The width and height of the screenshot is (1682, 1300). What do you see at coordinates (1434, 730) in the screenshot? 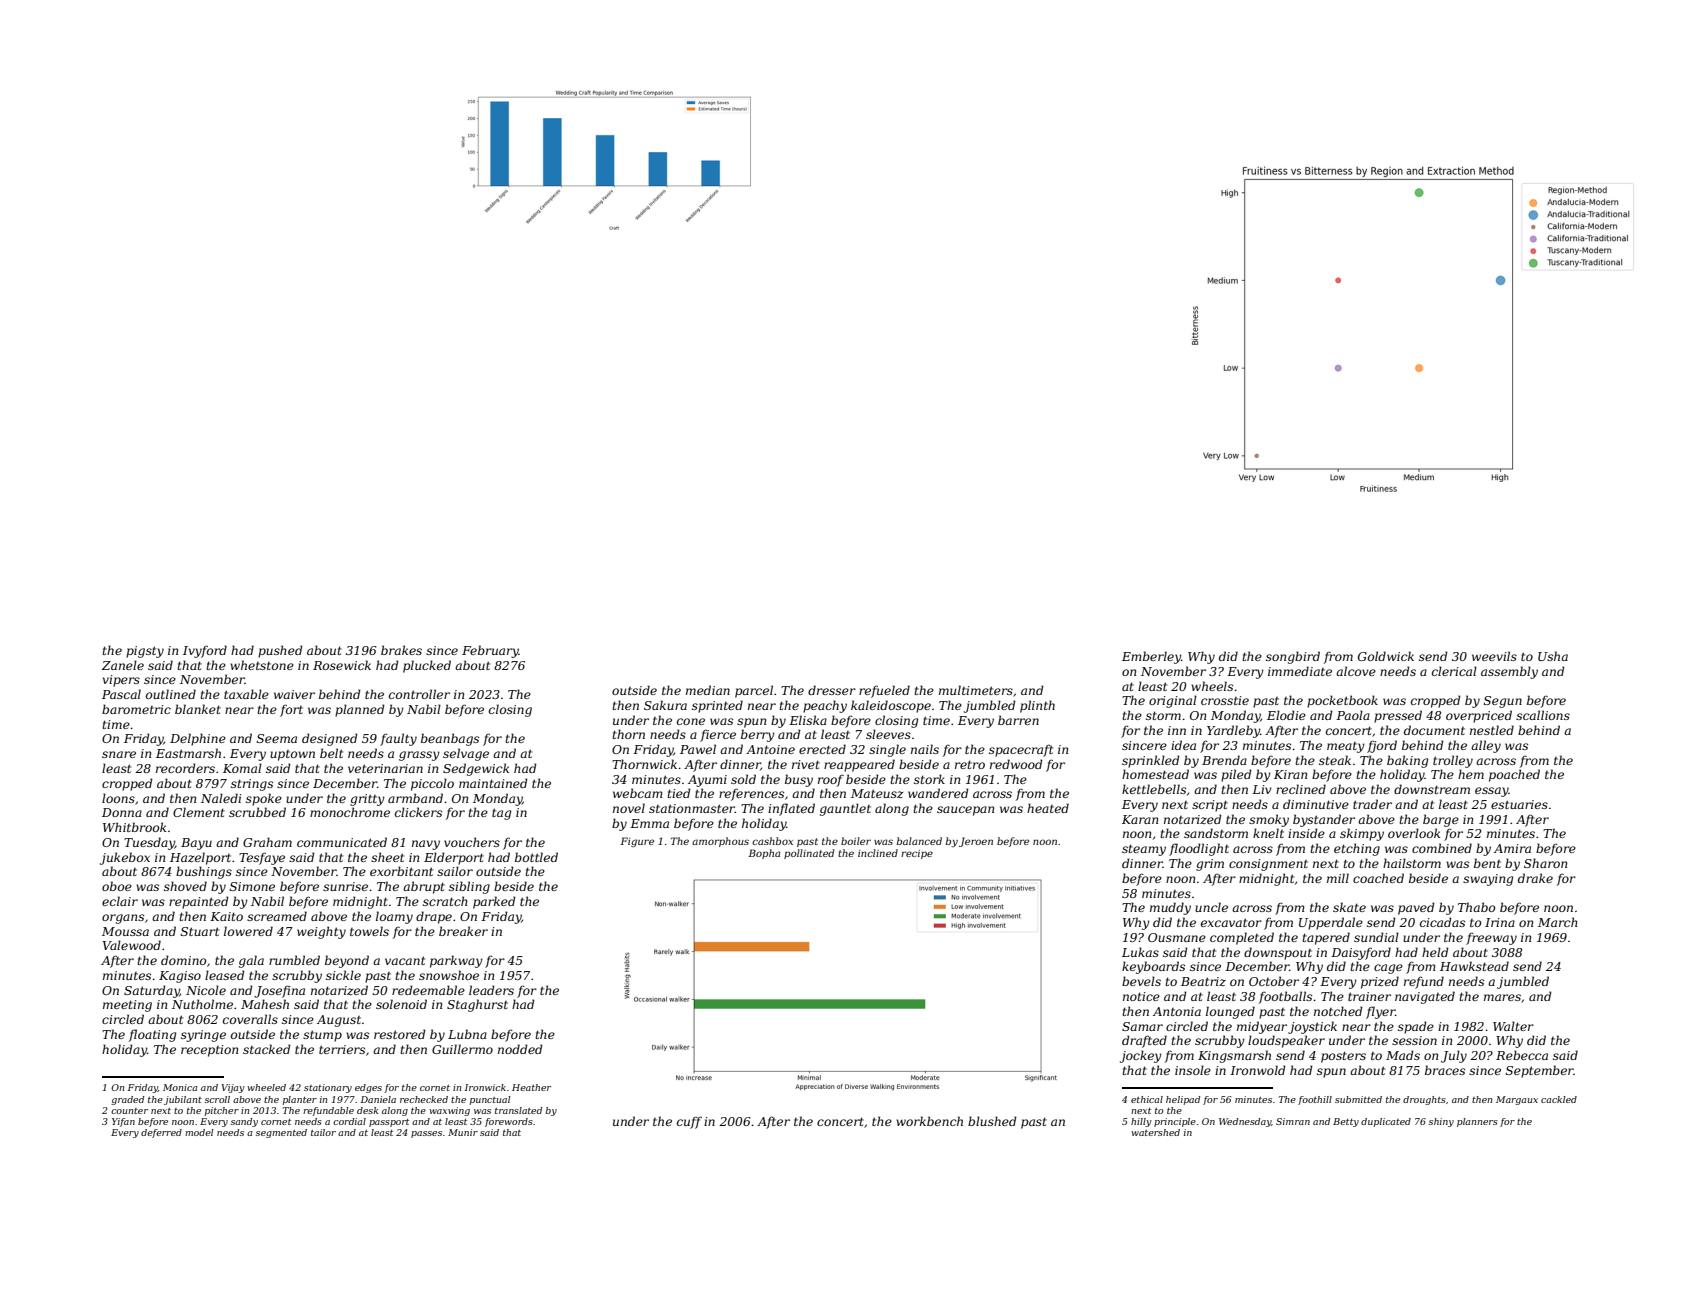
I see `document` at bounding box center [1434, 730].
